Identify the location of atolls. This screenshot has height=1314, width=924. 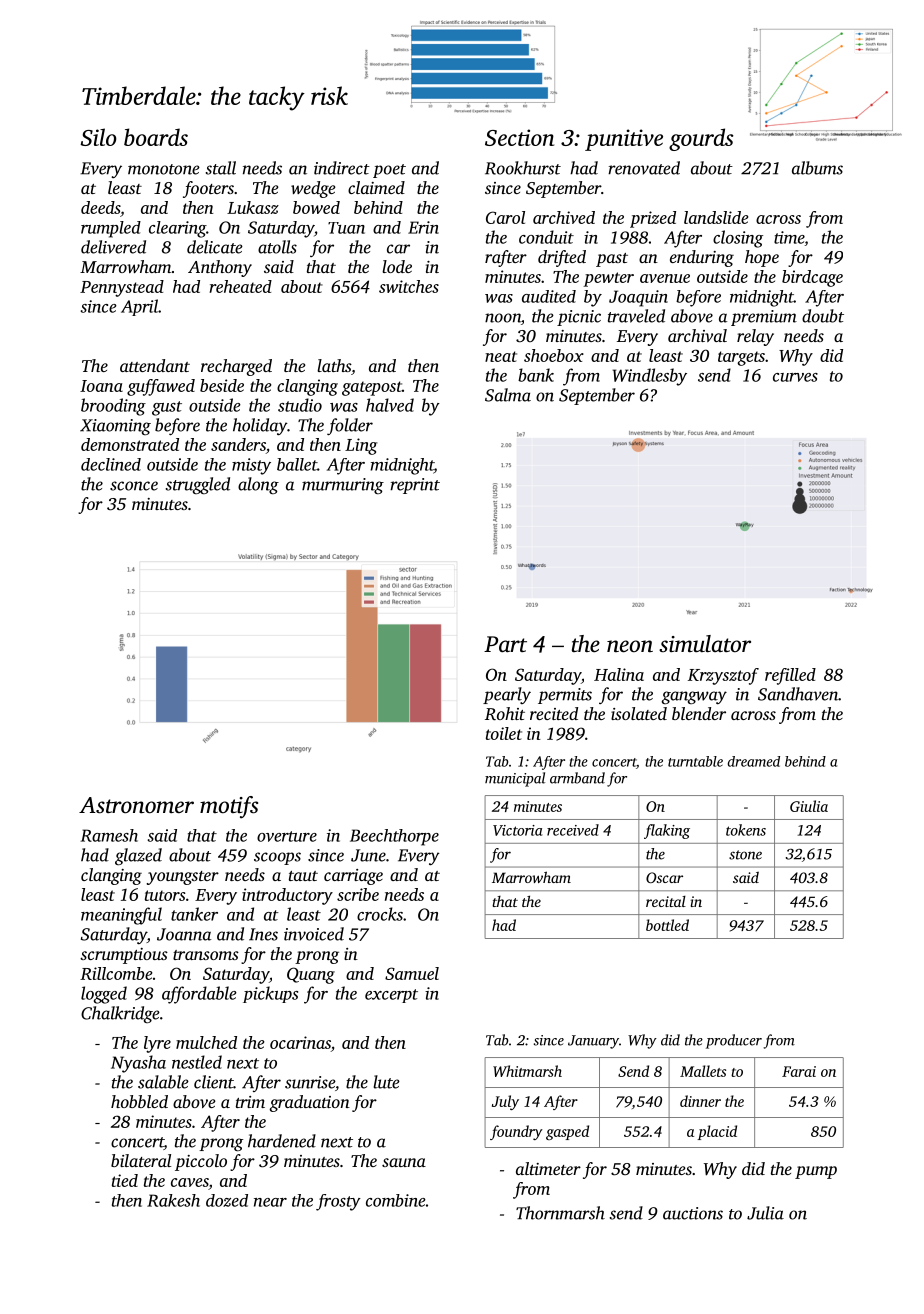
(277, 247).
